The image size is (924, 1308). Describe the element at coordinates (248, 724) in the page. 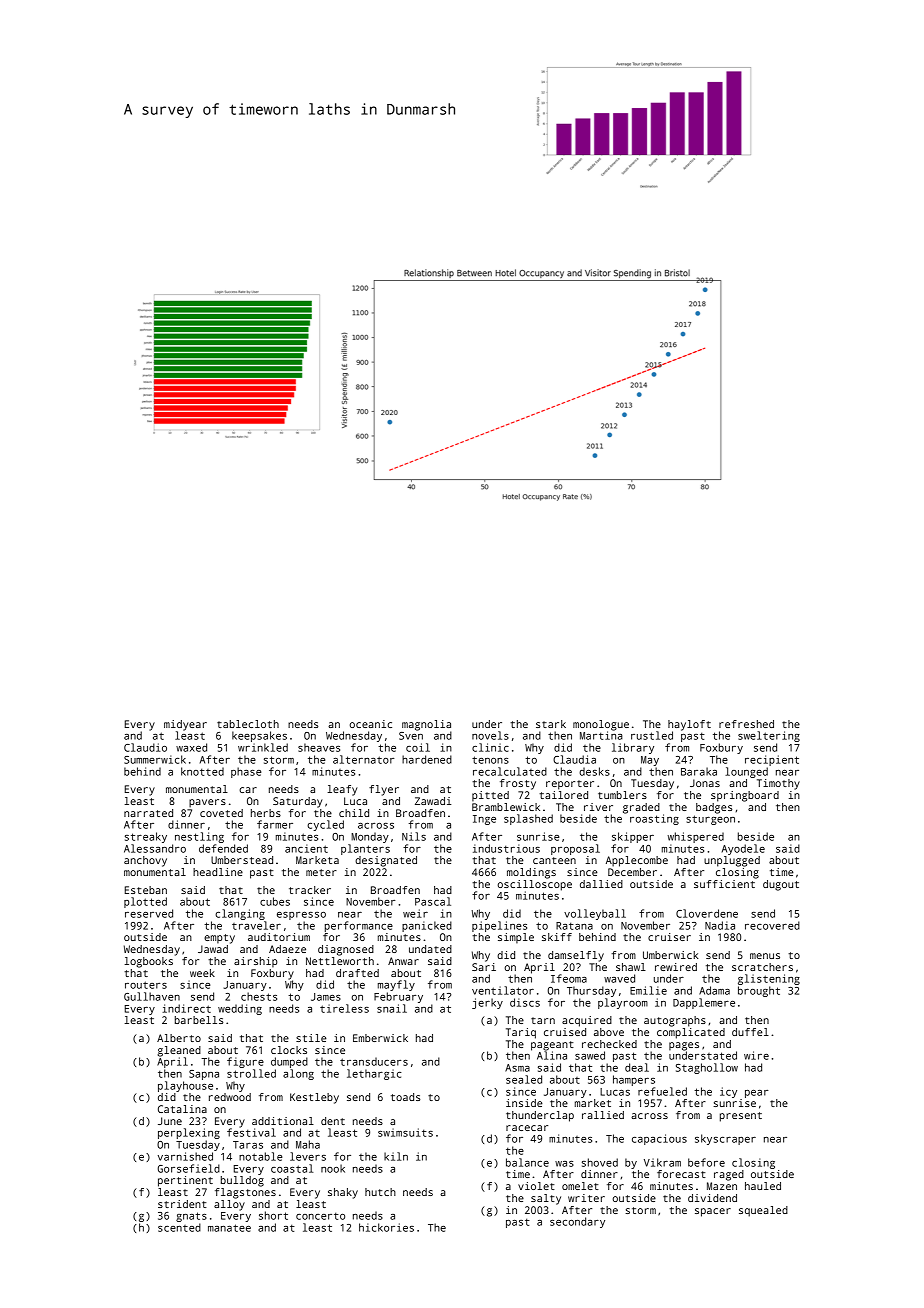

I see `tablecloth` at that location.
